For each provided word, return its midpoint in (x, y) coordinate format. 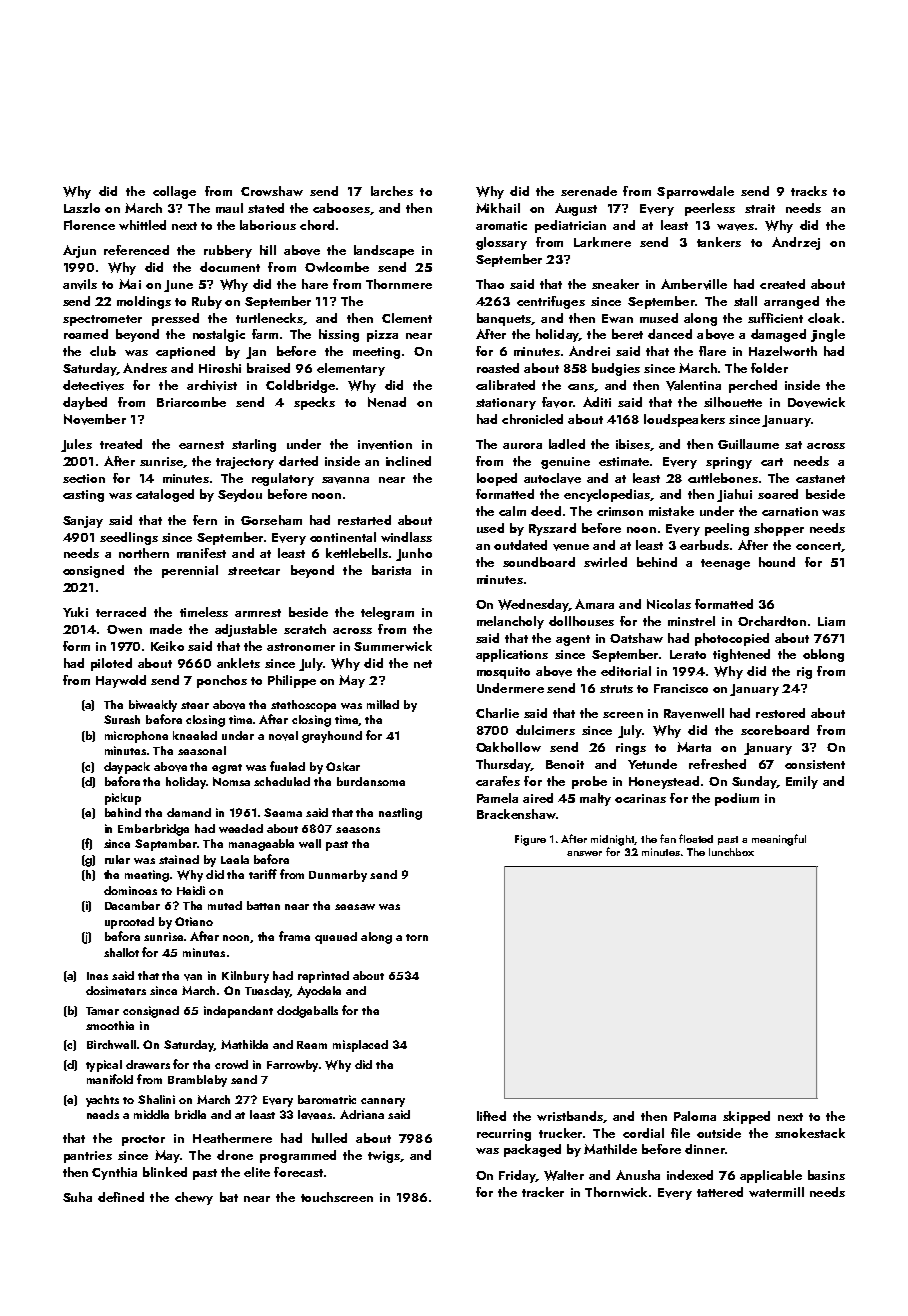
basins (826, 1175)
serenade (589, 191)
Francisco (681, 688)
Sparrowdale (695, 192)
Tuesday (267, 992)
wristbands (570, 1116)
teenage (725, 564)
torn (417, 937)
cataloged (165, 495)
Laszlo (82, 208)
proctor (143, 1140)
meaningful (779, 840)
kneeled (195, 735)
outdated (520, 545)
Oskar (343, 766)
